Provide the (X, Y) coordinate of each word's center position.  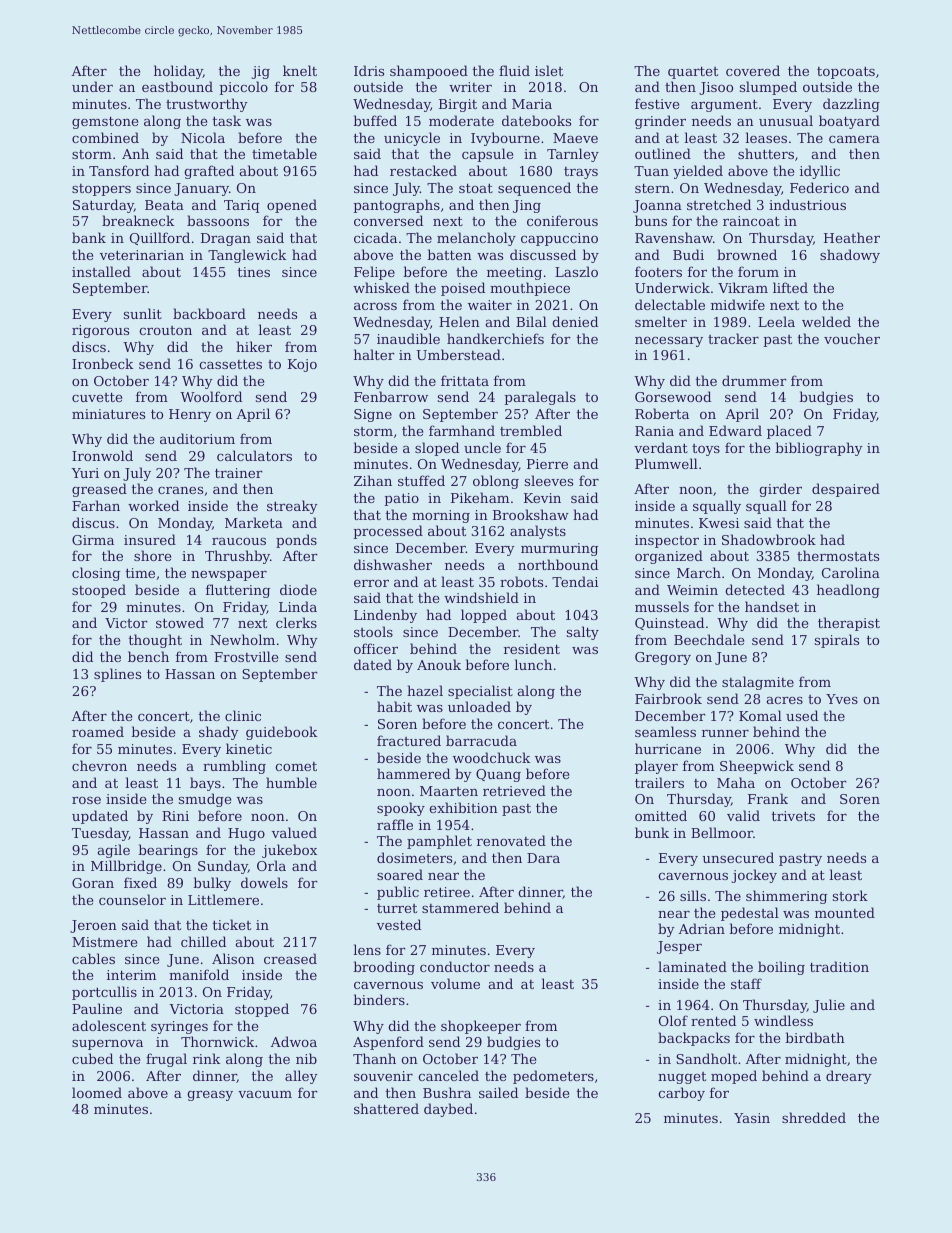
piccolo (243, 88)
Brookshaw (531, 514)
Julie (829, 1006)
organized (669, 557)
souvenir (383, 1076)
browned (747, 254)
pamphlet (439, 842)
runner (725, 733)
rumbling (234, 767)
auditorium (197, 438)
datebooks (536, 120)
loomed (97, 1092)
